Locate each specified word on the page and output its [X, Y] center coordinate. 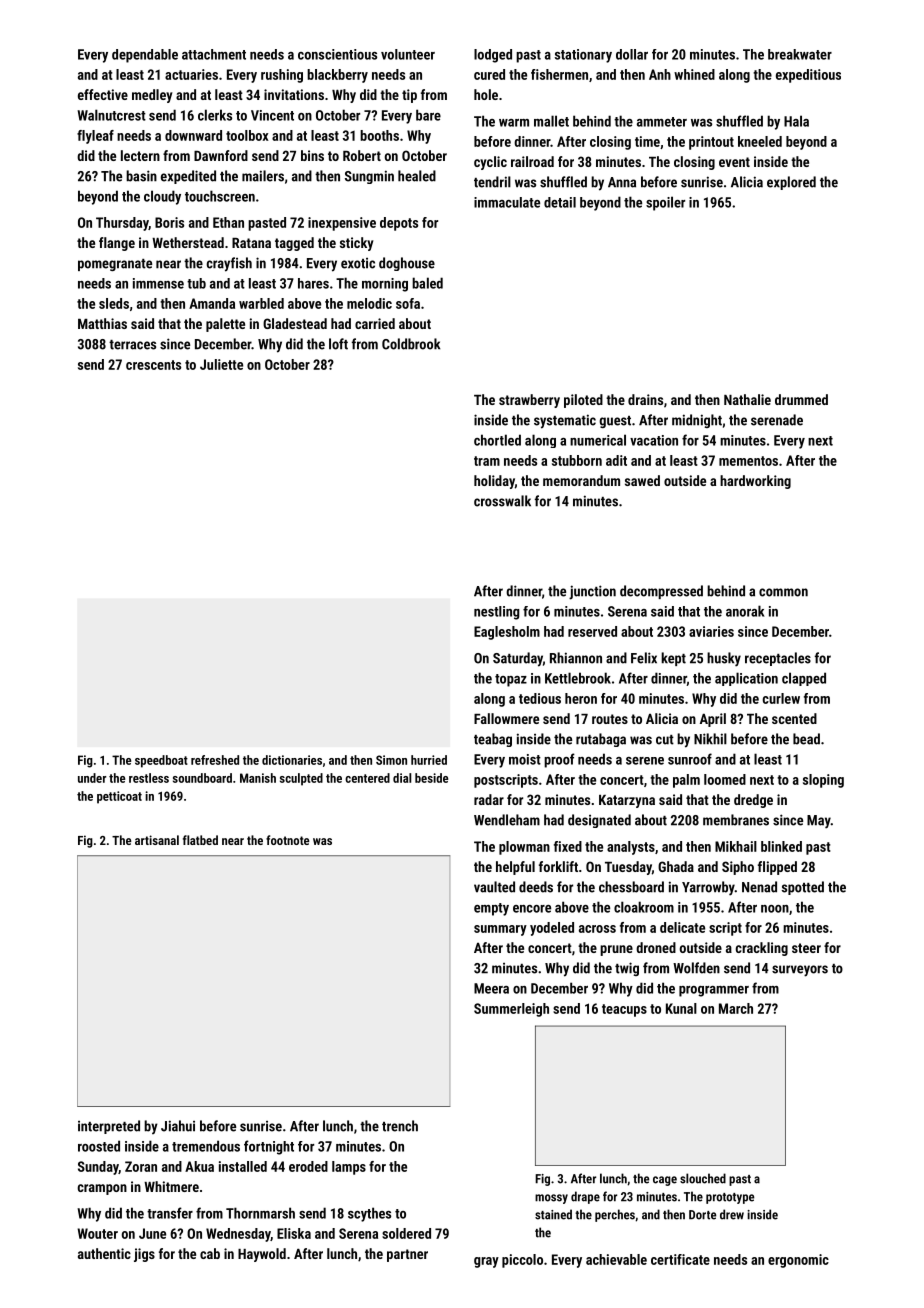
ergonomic [798, 1261]
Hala [796, 121]
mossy [551, 1199]
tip [409, 96]
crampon [102, 1189]
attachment [214, 54]
